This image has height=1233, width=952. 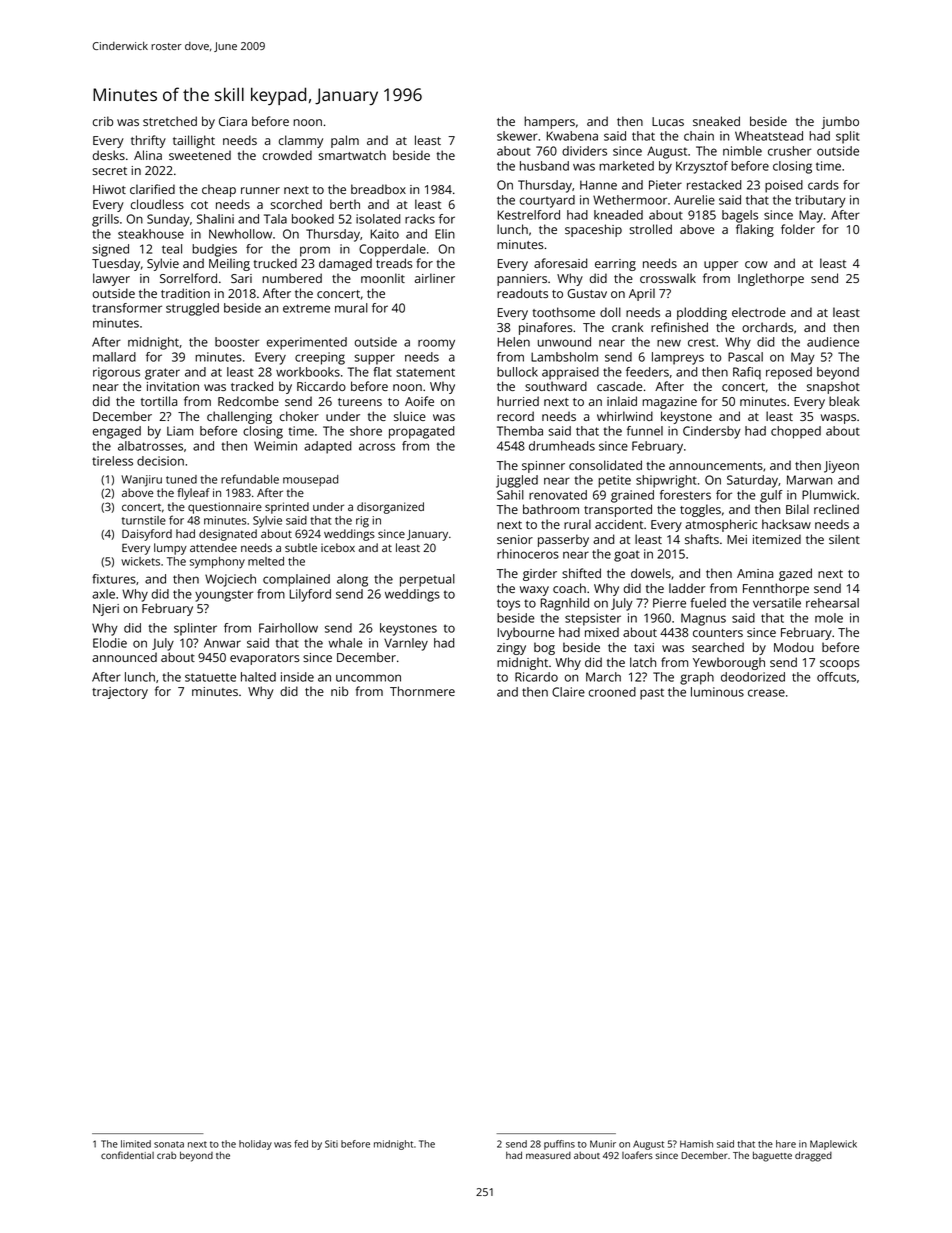 What do you see at coordinates (368, 678) in the image?
I see `uncommon` at bounding box center [368, 678].
